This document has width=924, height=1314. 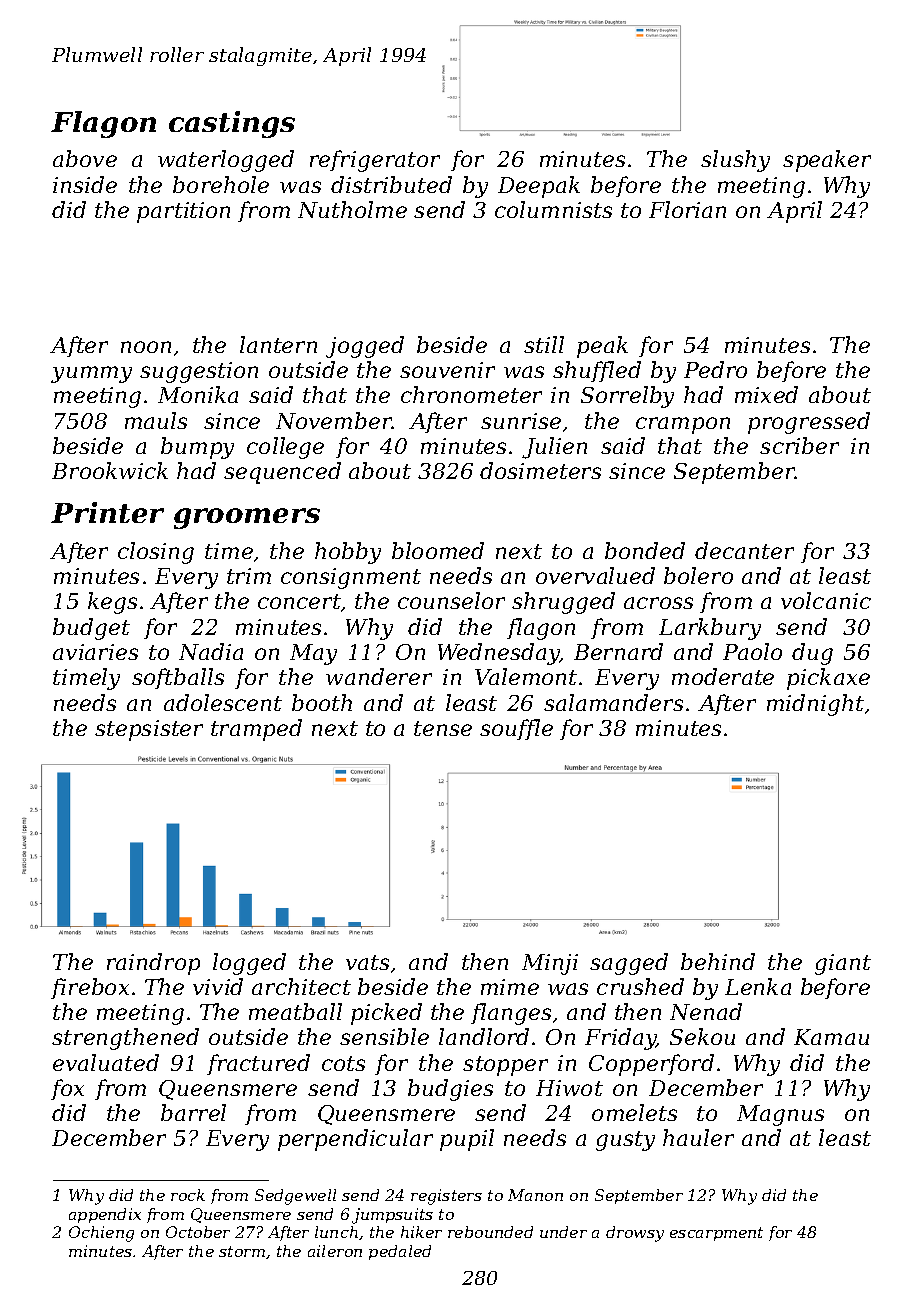 What do you see at coordinates (256, 730) in the document?
I see `tramped` at bounding box center [256, 730].
